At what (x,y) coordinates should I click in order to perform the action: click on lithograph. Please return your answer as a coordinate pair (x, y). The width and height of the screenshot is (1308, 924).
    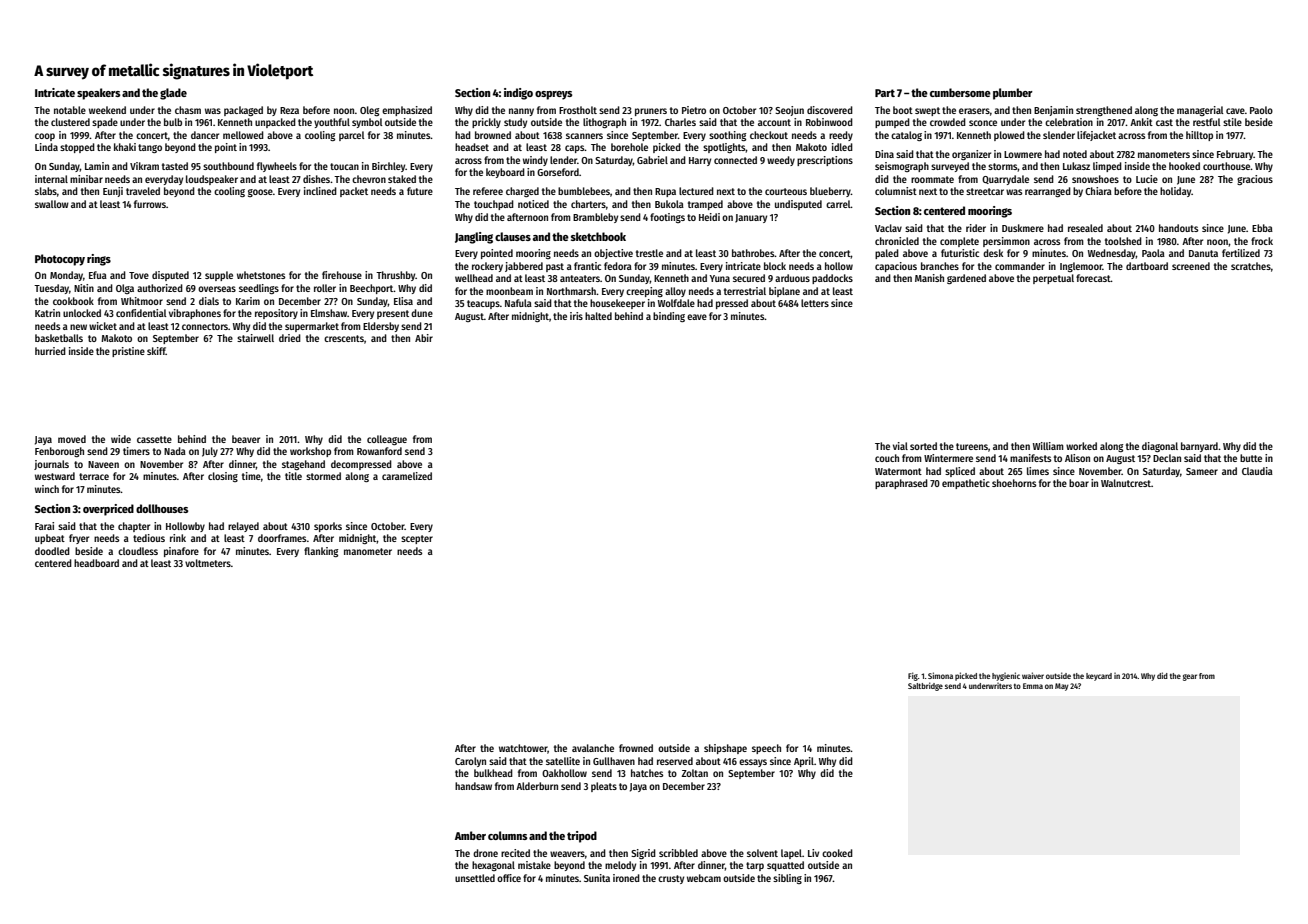
    Looking at the image, I should click on (604, 123).
